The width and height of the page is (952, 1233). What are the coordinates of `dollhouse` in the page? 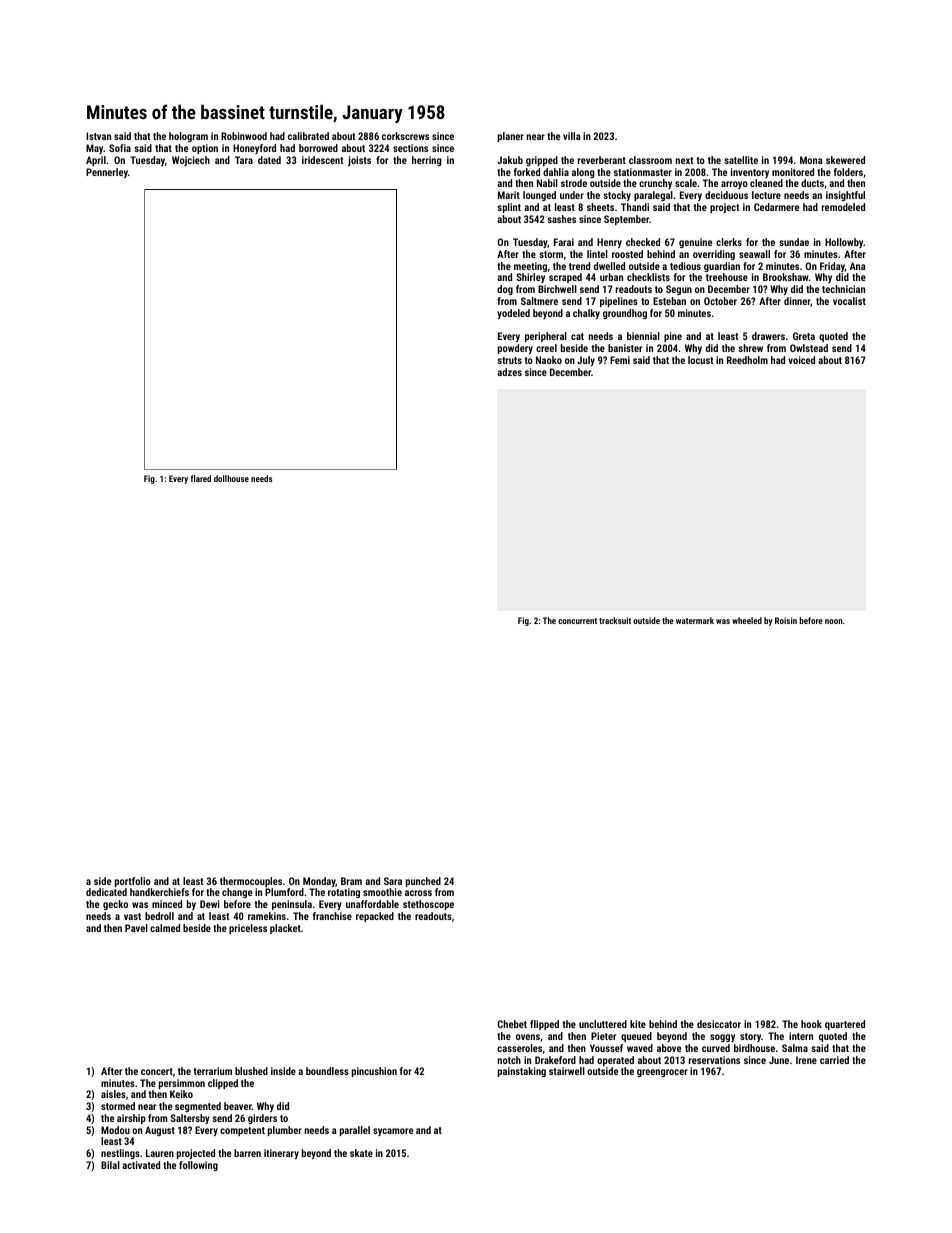 It's located at (231, 478).
